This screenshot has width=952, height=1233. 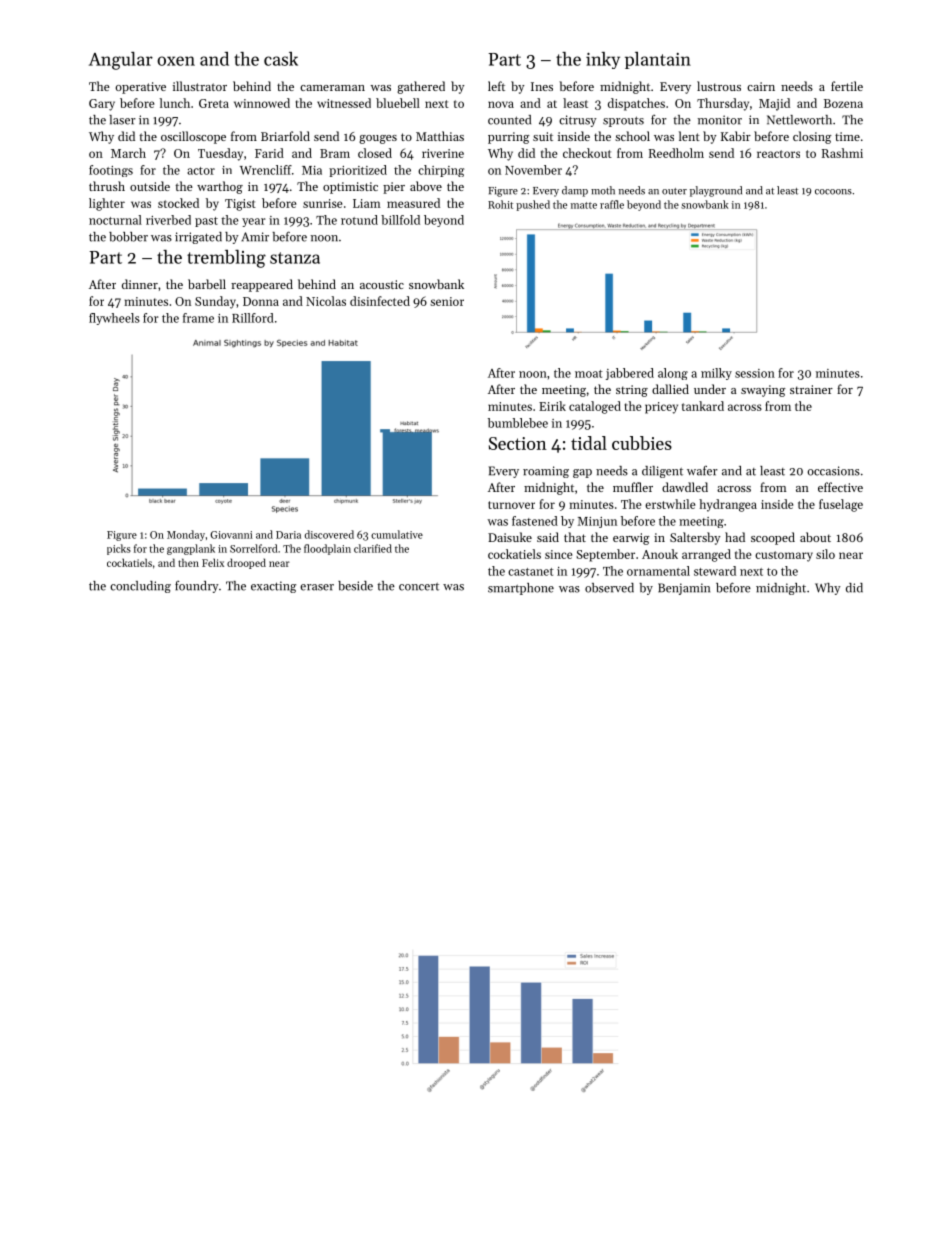 I want to click on footings, so click(x=111, y=171).
